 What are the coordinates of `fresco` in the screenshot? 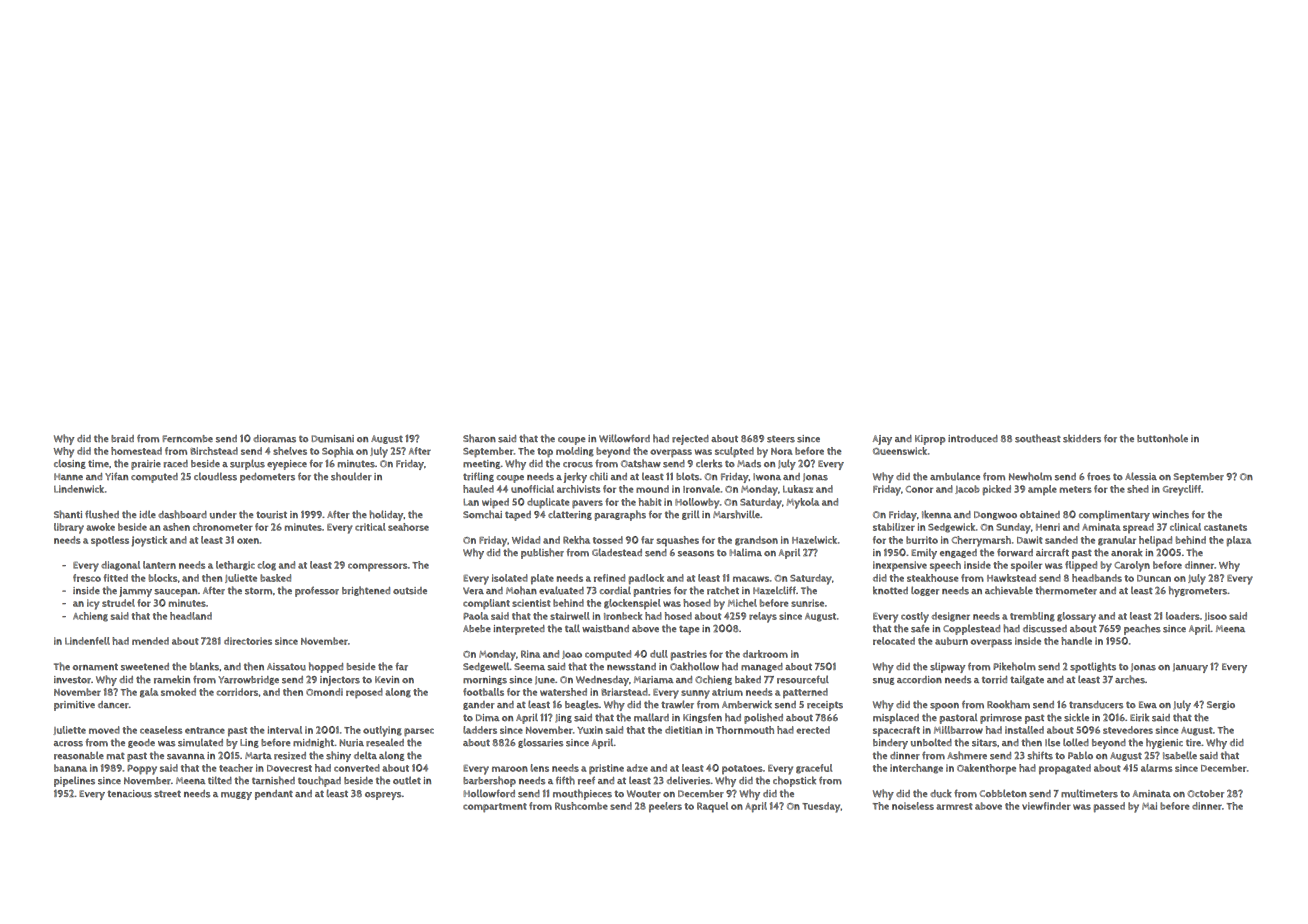 It's located at (87, 578).
